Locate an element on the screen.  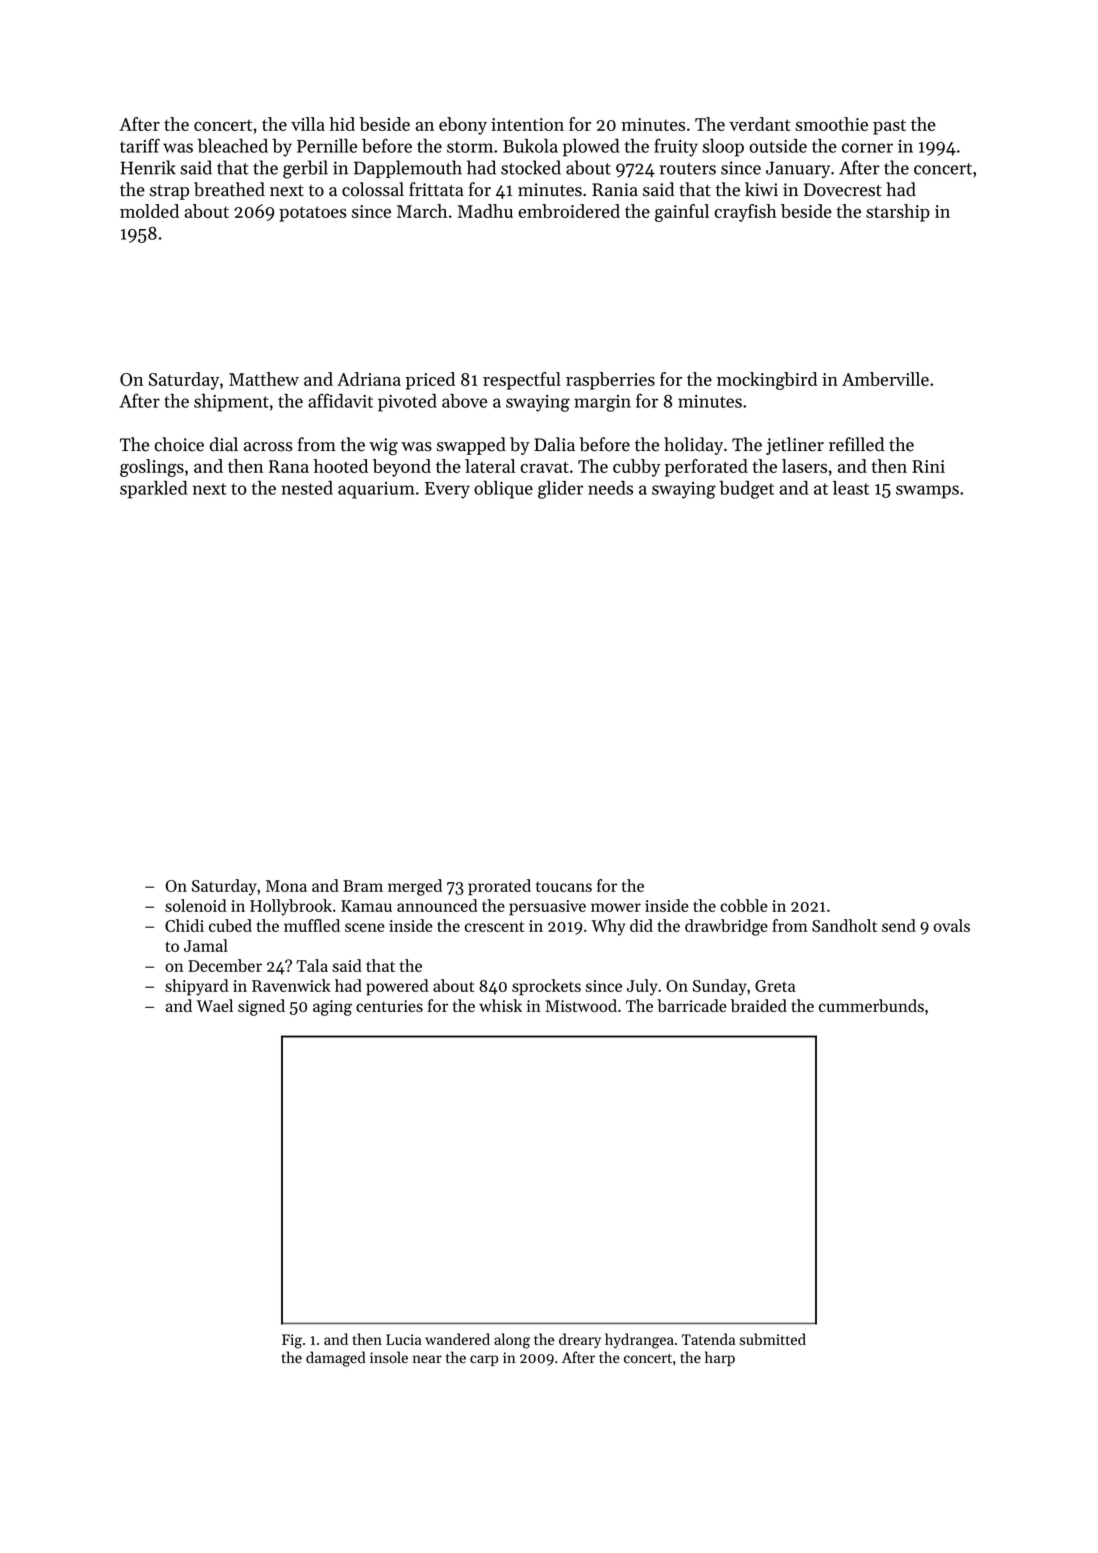
intention is located at coordinates (527, 124).
